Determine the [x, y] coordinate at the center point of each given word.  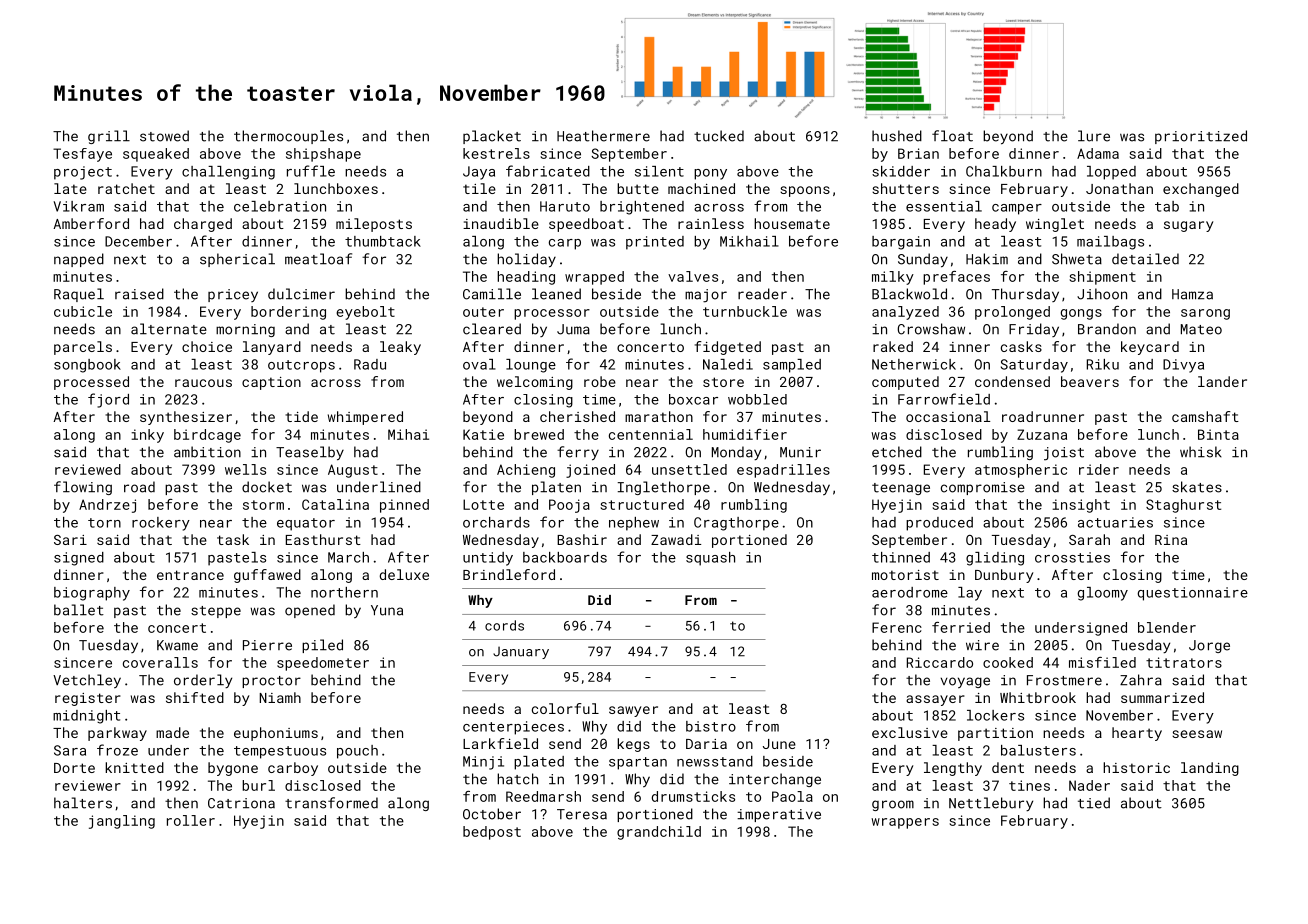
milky [893, 278]
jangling [122, 822]
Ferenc [897, 627]
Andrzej [107, 506]
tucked [719, 136]
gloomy [1102, 594]
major [706, 296]
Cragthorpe [736, 524]
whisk [1201, 452]
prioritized [1201, 137]
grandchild [659, 833]
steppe [216, 612]
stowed [164, 136]
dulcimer [301, 294]
